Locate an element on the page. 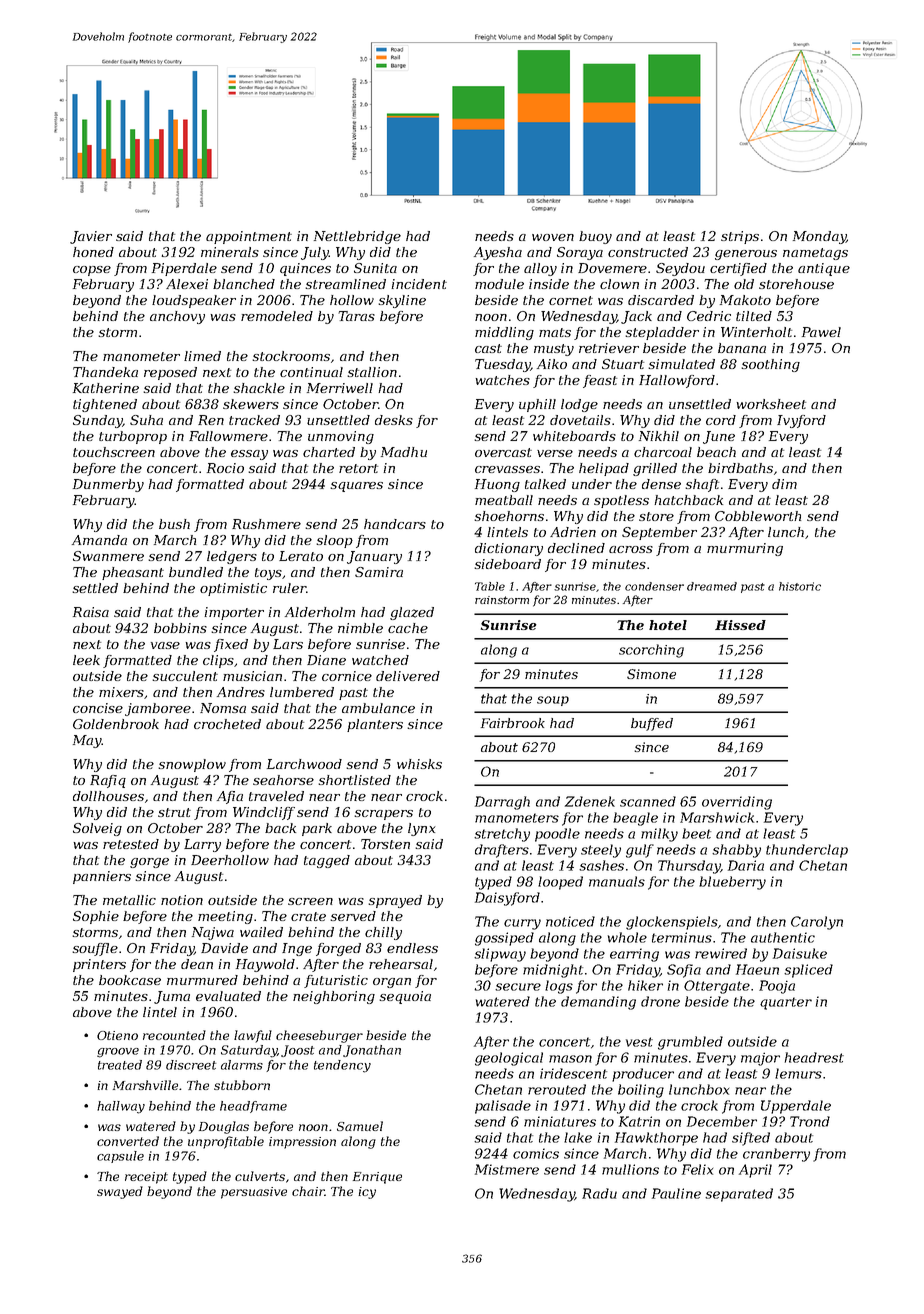 Image resolution: width=924 pixels, height=1314 pixels. woven is located at coordinates (553, 237).
